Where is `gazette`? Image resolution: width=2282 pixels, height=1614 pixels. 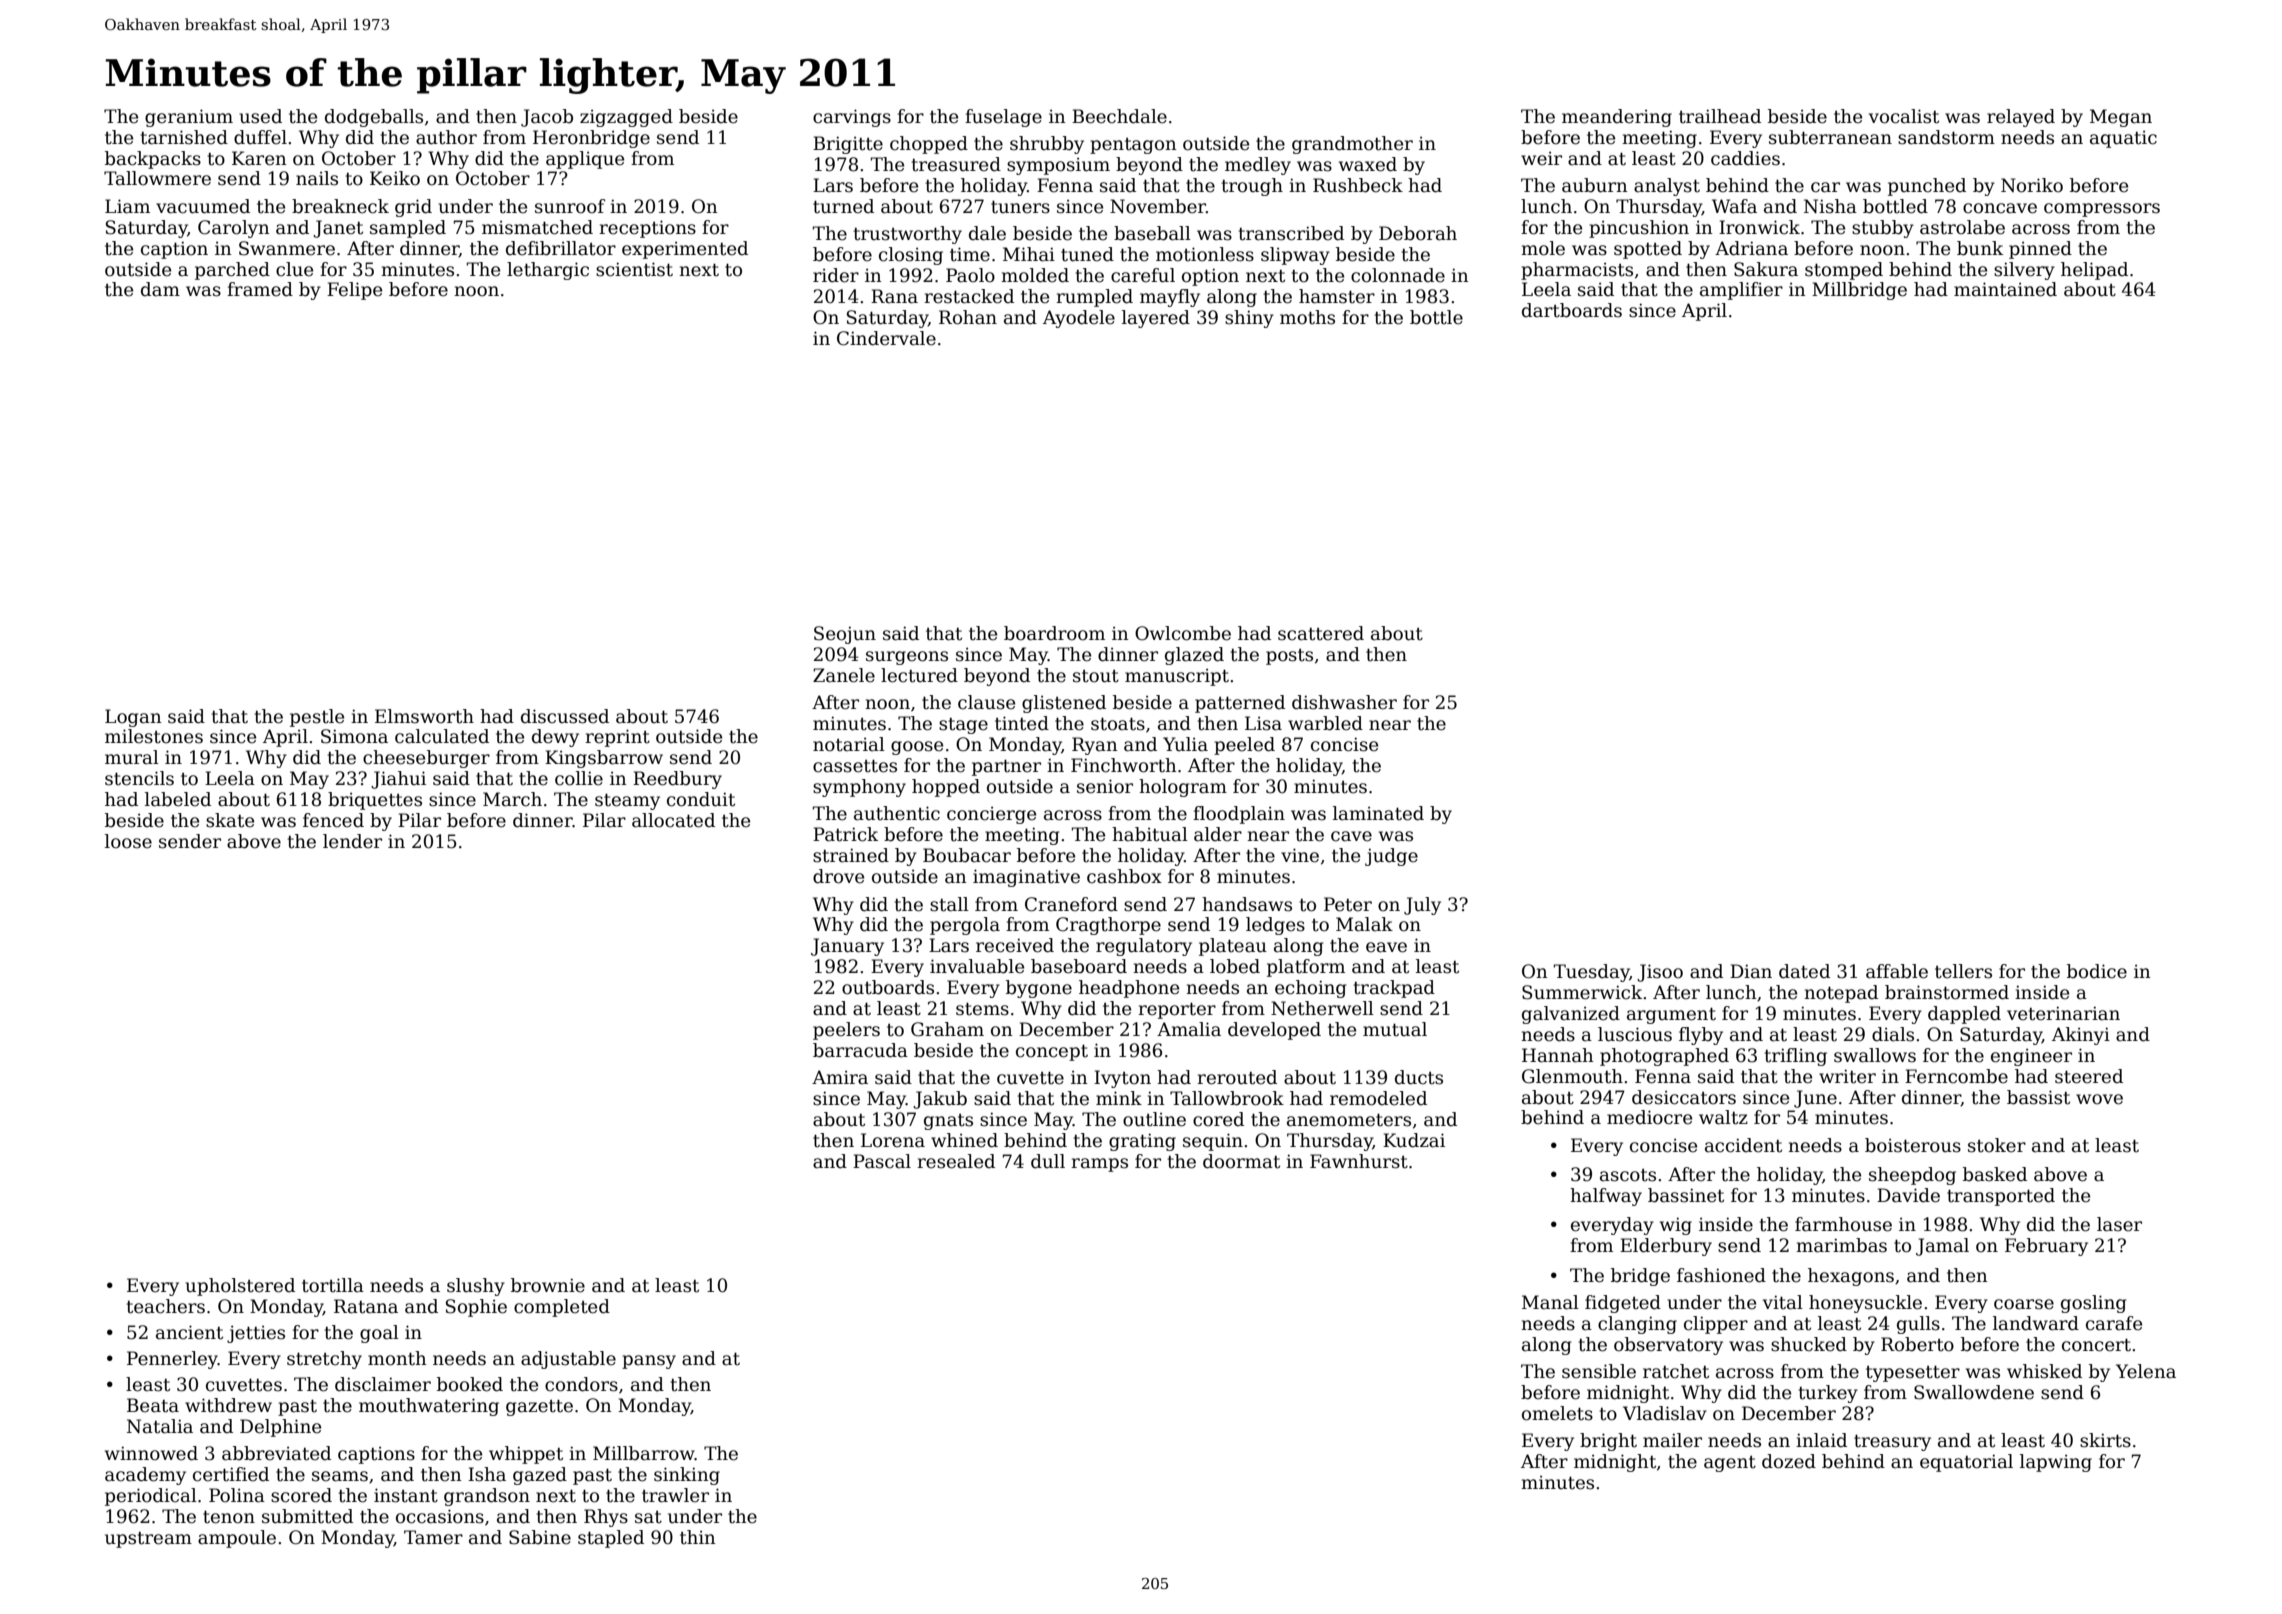
gazette is located at coordinates (539, 1407).
